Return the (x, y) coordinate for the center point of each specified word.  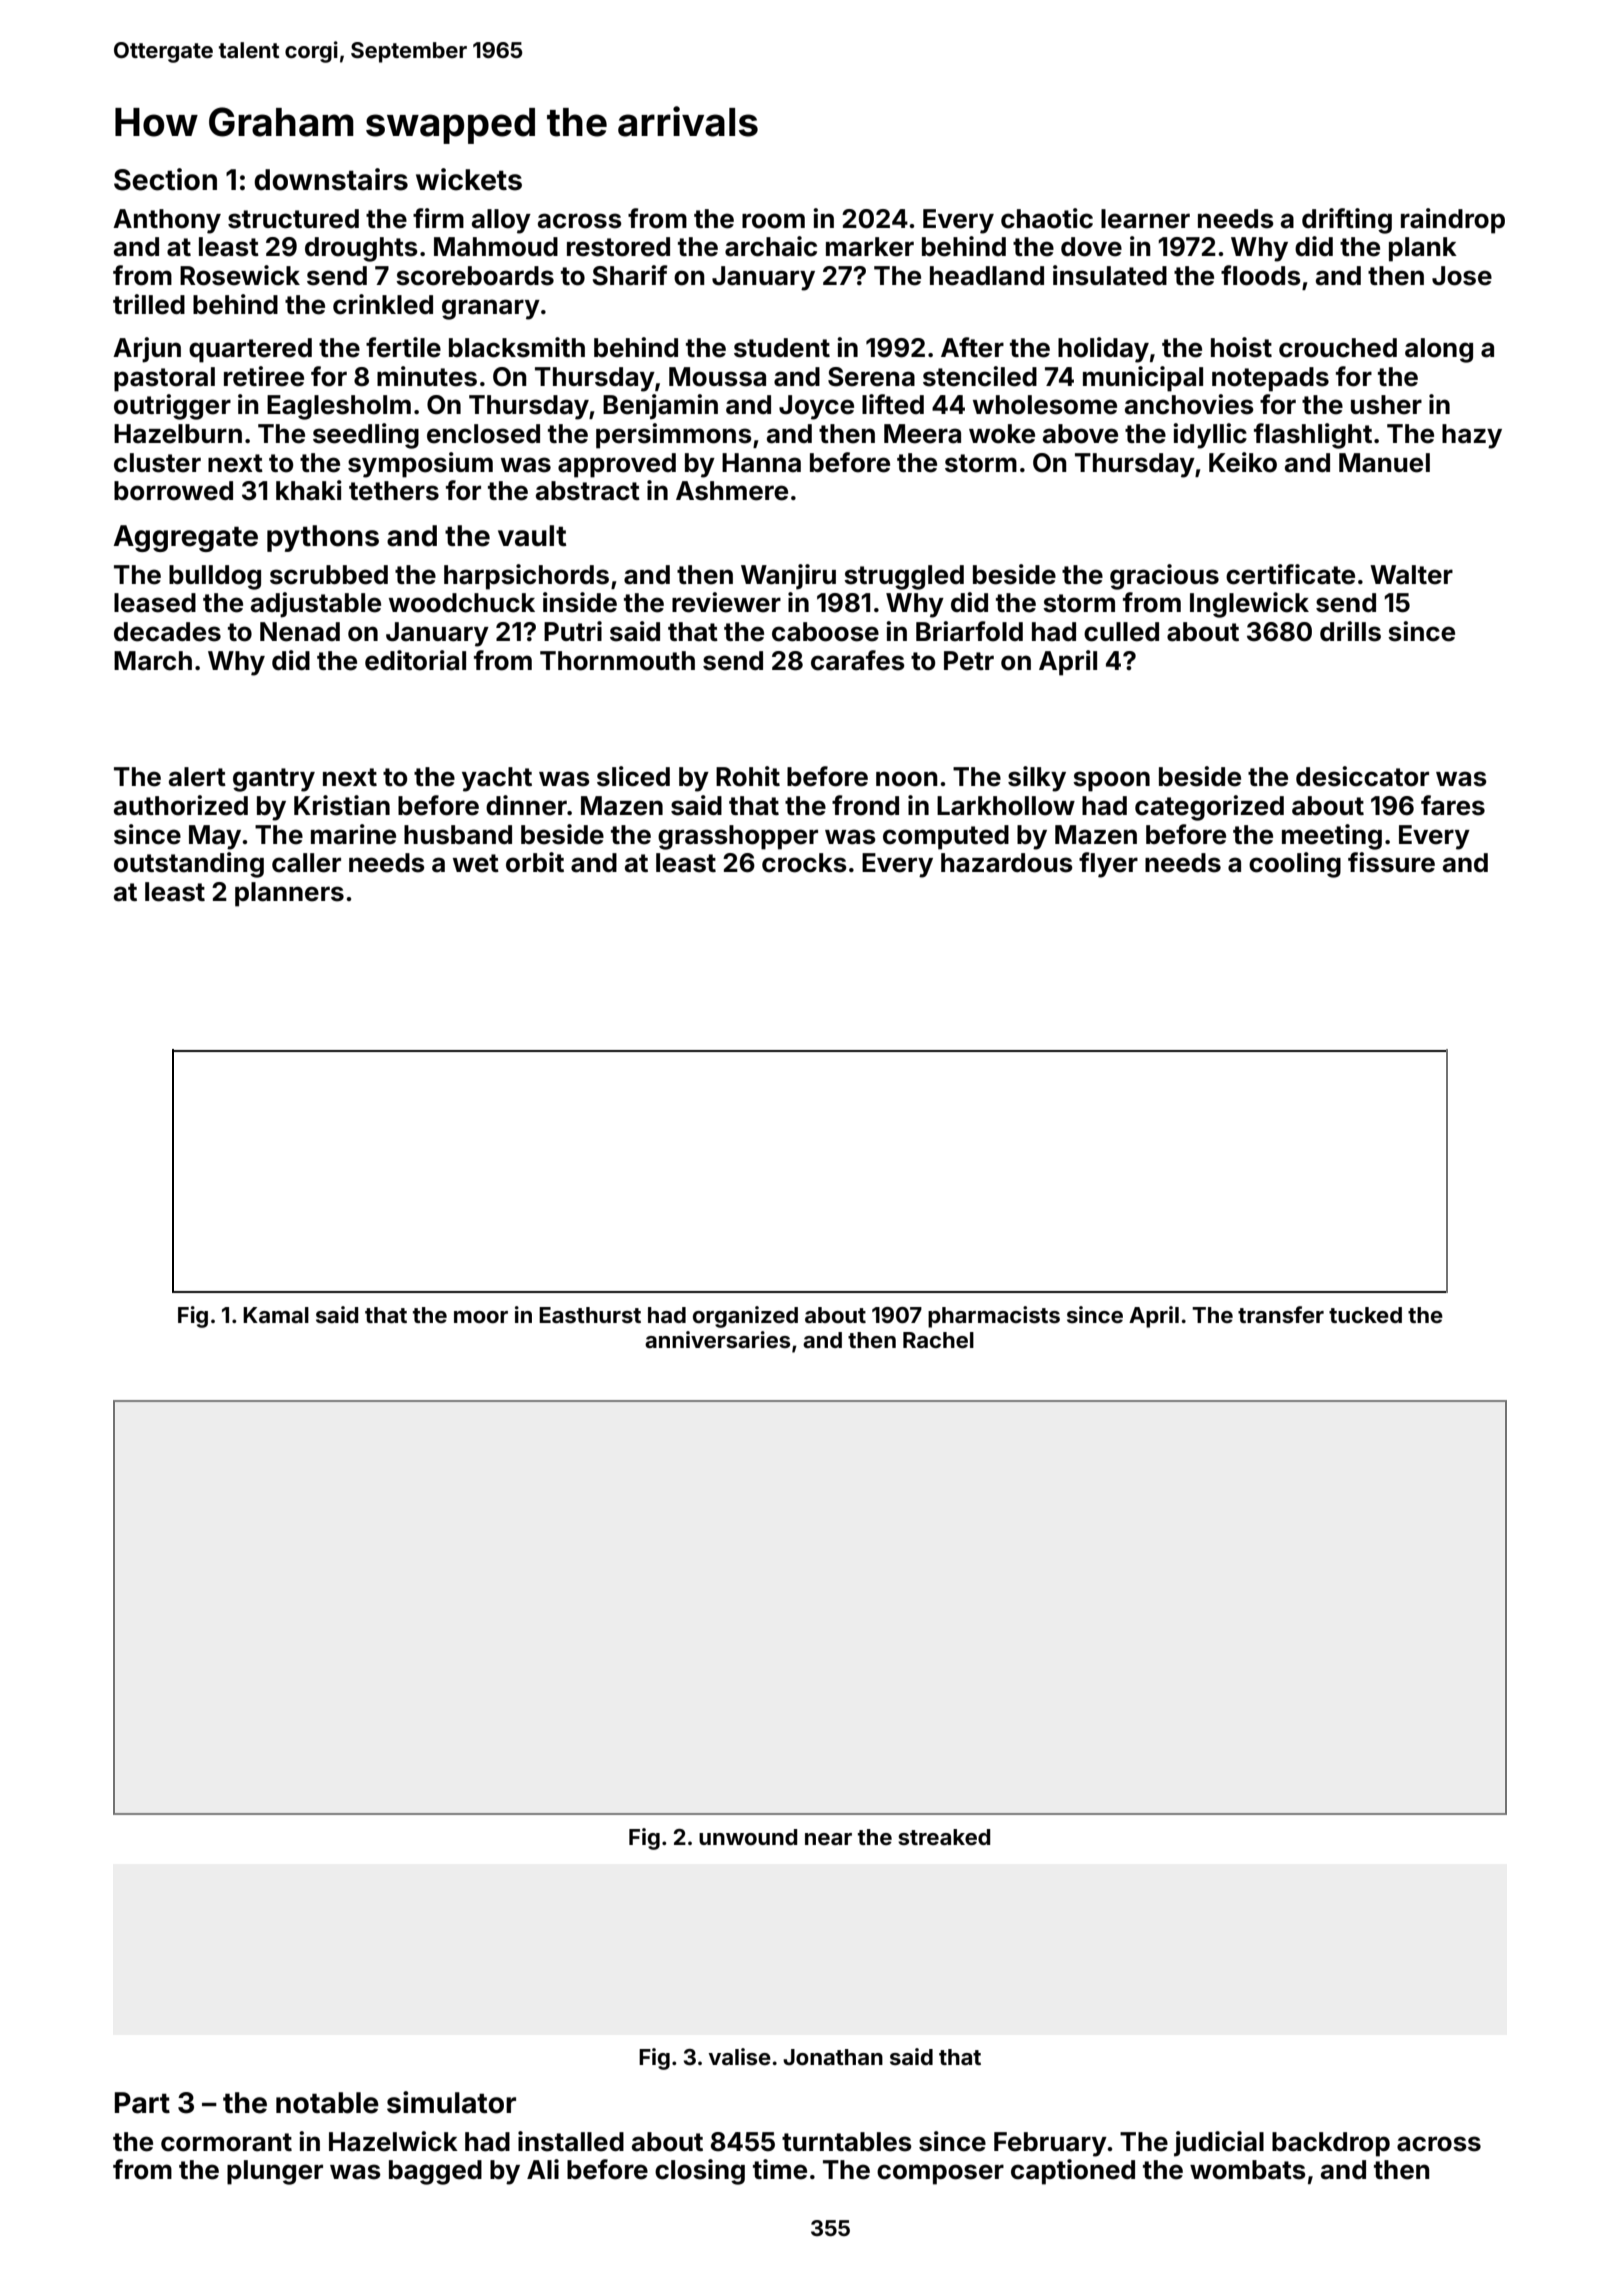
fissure (1391, 862)
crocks (804, 863)
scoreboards (475, 276)
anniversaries (717, 1339)
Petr (969, 661)
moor (481, 1317)
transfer (1281, 1314)
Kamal (276, 1315)
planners (289, 894)
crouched (1338, 348)
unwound (748, 1837)
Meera (922, 434)
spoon (1111, 781)
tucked (1365, 1315)
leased (155, 603)
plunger (275, 2172)
